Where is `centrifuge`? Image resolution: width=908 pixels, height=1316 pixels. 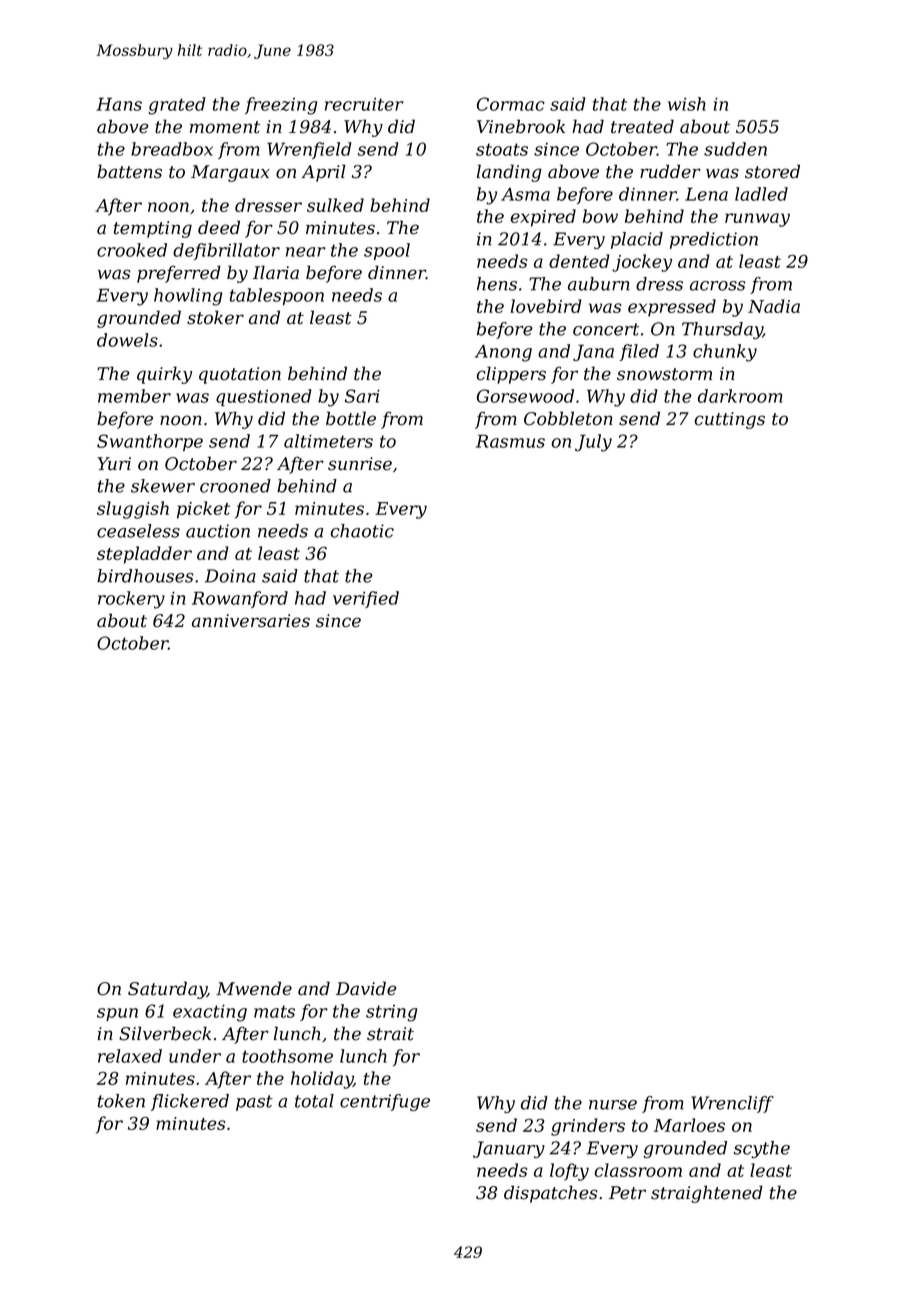
centrifuge is located at coordinates (385, 1102).
